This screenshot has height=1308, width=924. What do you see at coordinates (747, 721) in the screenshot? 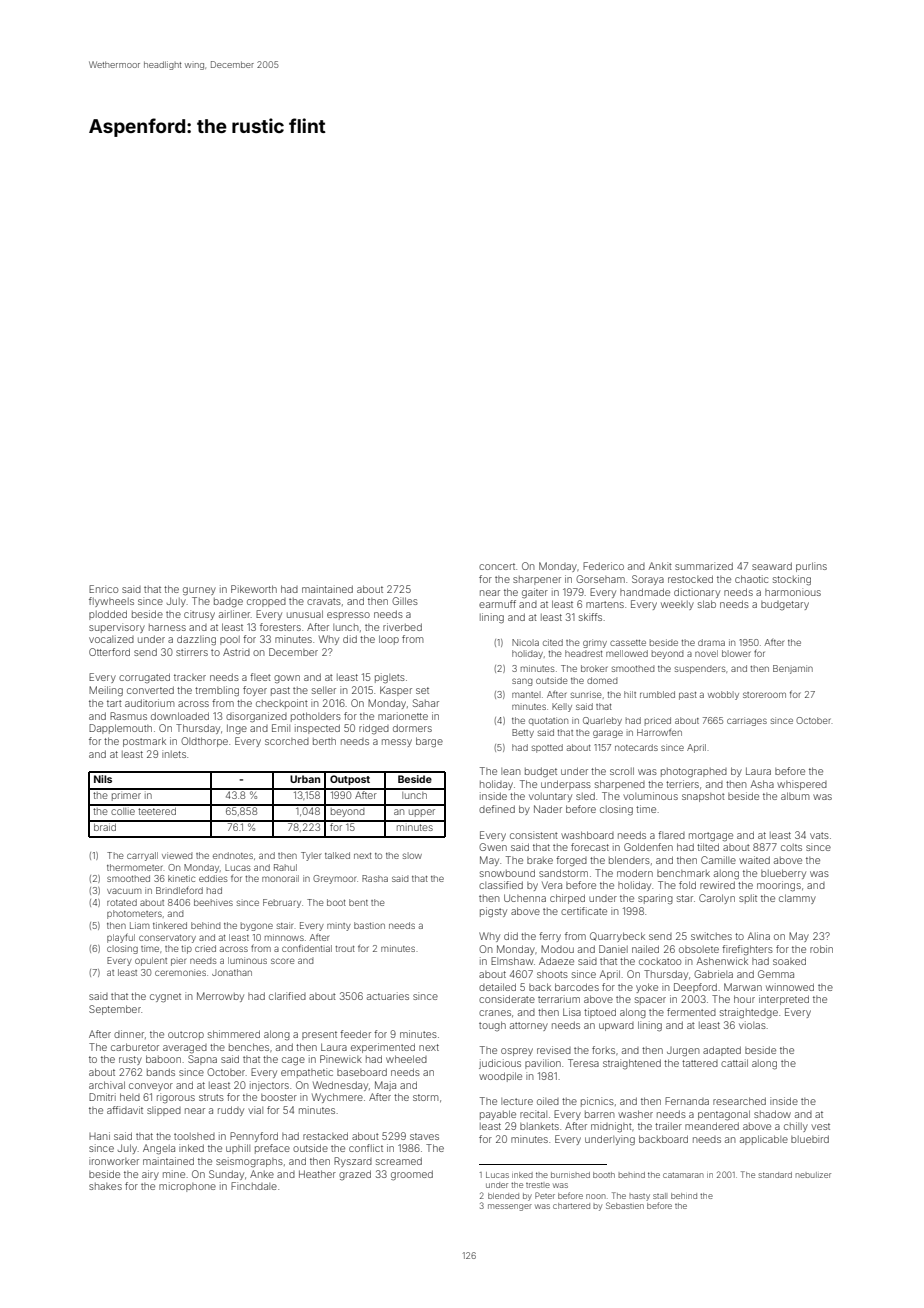
I see `carriages` at bounding box center [747, 721].
